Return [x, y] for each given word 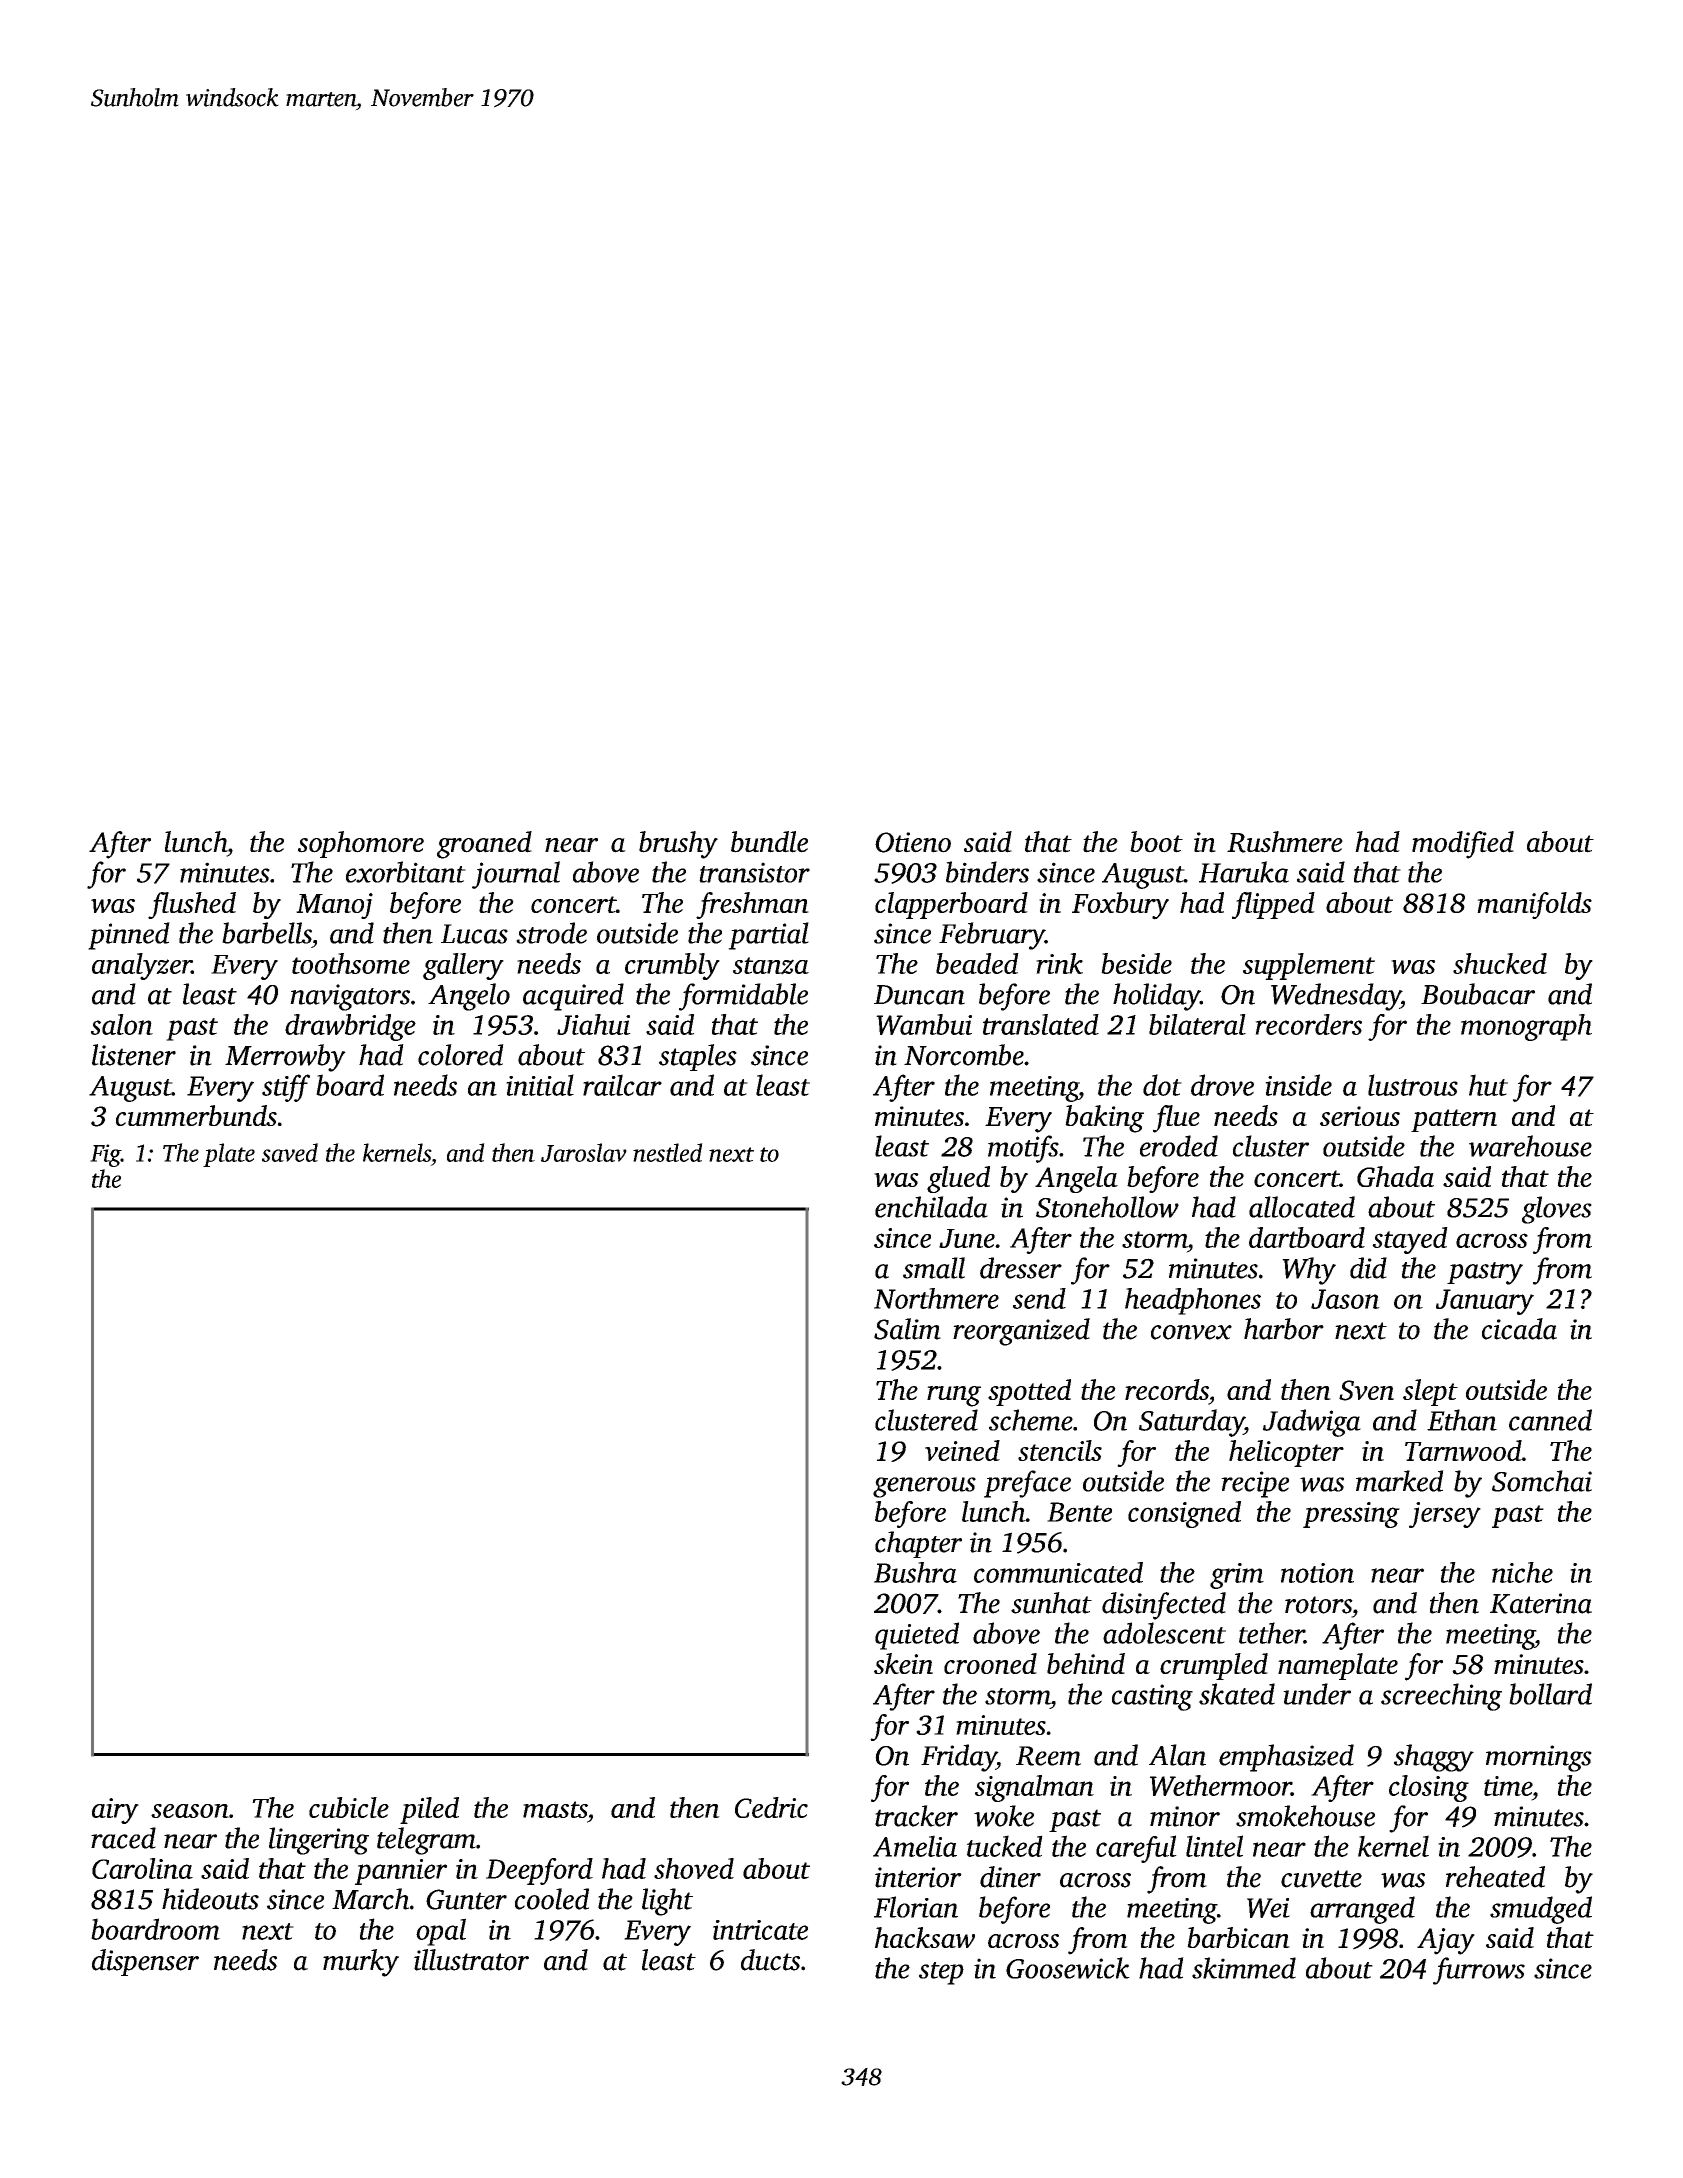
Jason [1345, 1299]
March [370, 1899]
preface [1027, 1484]
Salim [907, 1329]
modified [1463, 845]
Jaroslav [584, 1152]
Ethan [1462, 1420]
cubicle [349, 1807]
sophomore [361, 844]
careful [1136, 1849]
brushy [678, 845]
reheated [1495, 1877]
